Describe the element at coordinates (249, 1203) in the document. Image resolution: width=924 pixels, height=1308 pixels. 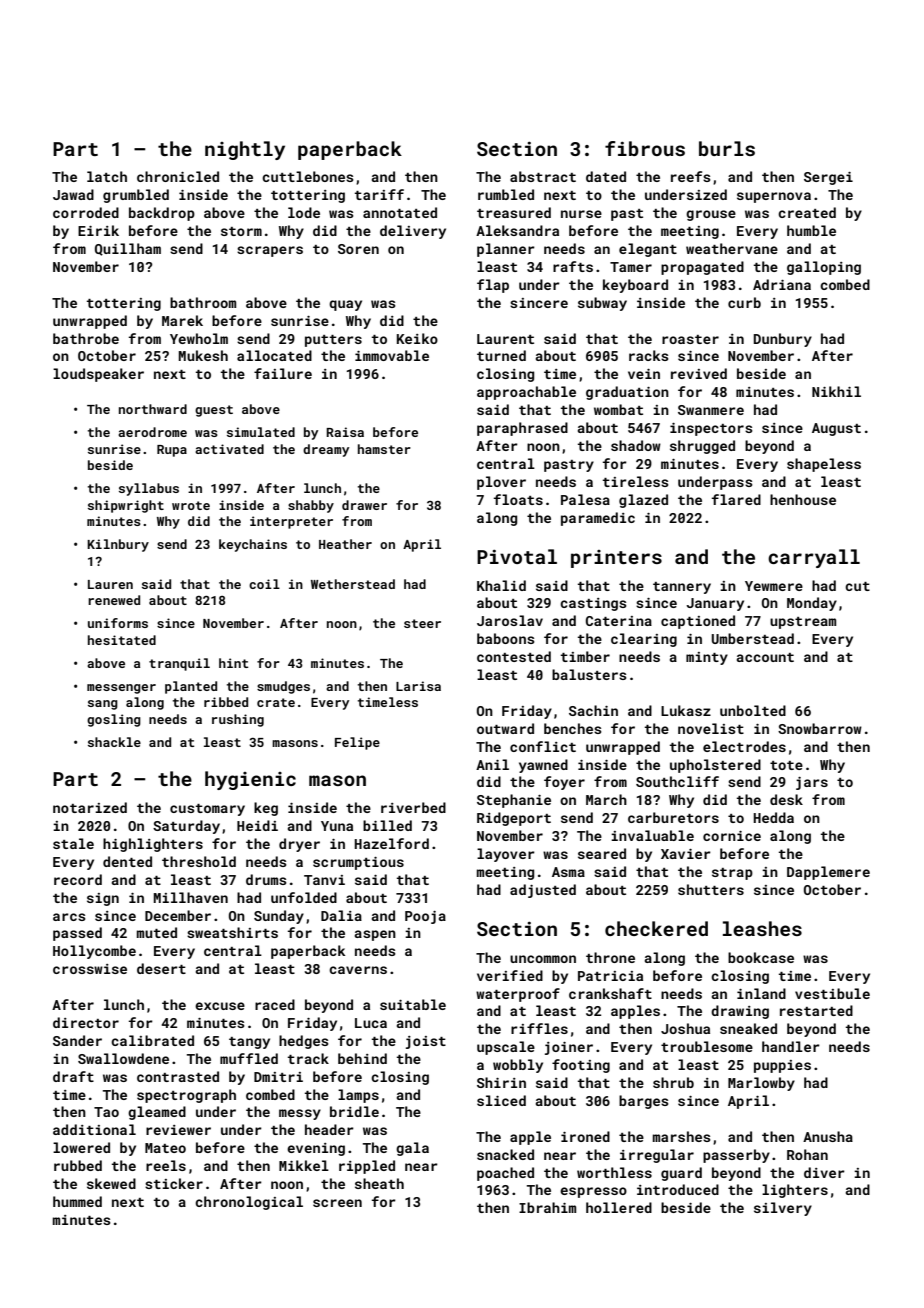
I see `chronological` at that location.
